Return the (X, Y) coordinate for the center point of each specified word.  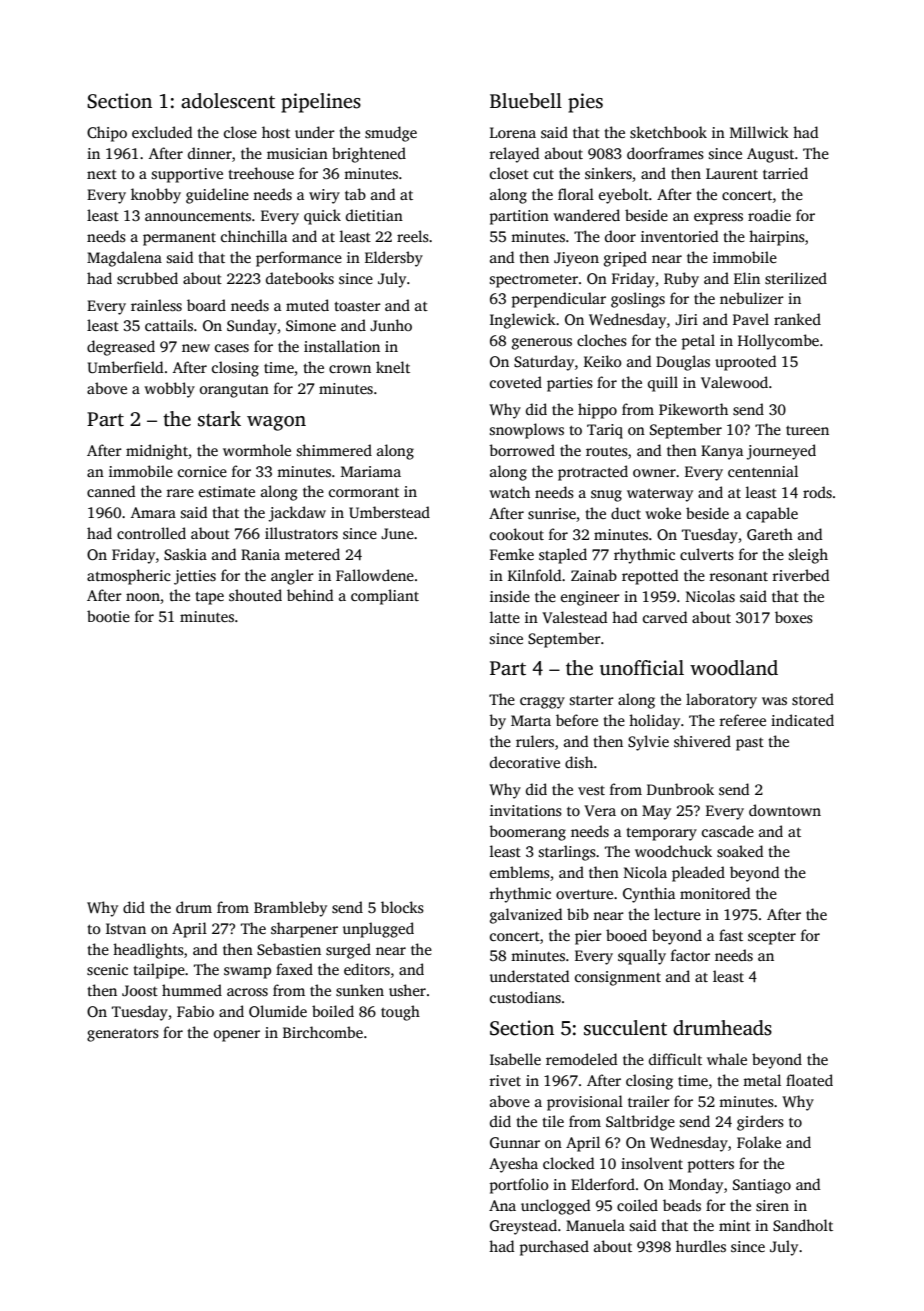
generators (123, 1035)
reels (413, 236)
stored (813, 699)
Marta (531, 720)
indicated (802, 720)
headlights (148, 951)
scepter (772, 938)
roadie (769, 215)
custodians (525, 997)
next (102, 174)
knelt (393, 367)
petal (698, 342)
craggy (542, 703)
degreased (121, 348)
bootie (108, 616)
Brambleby (290, 909)
